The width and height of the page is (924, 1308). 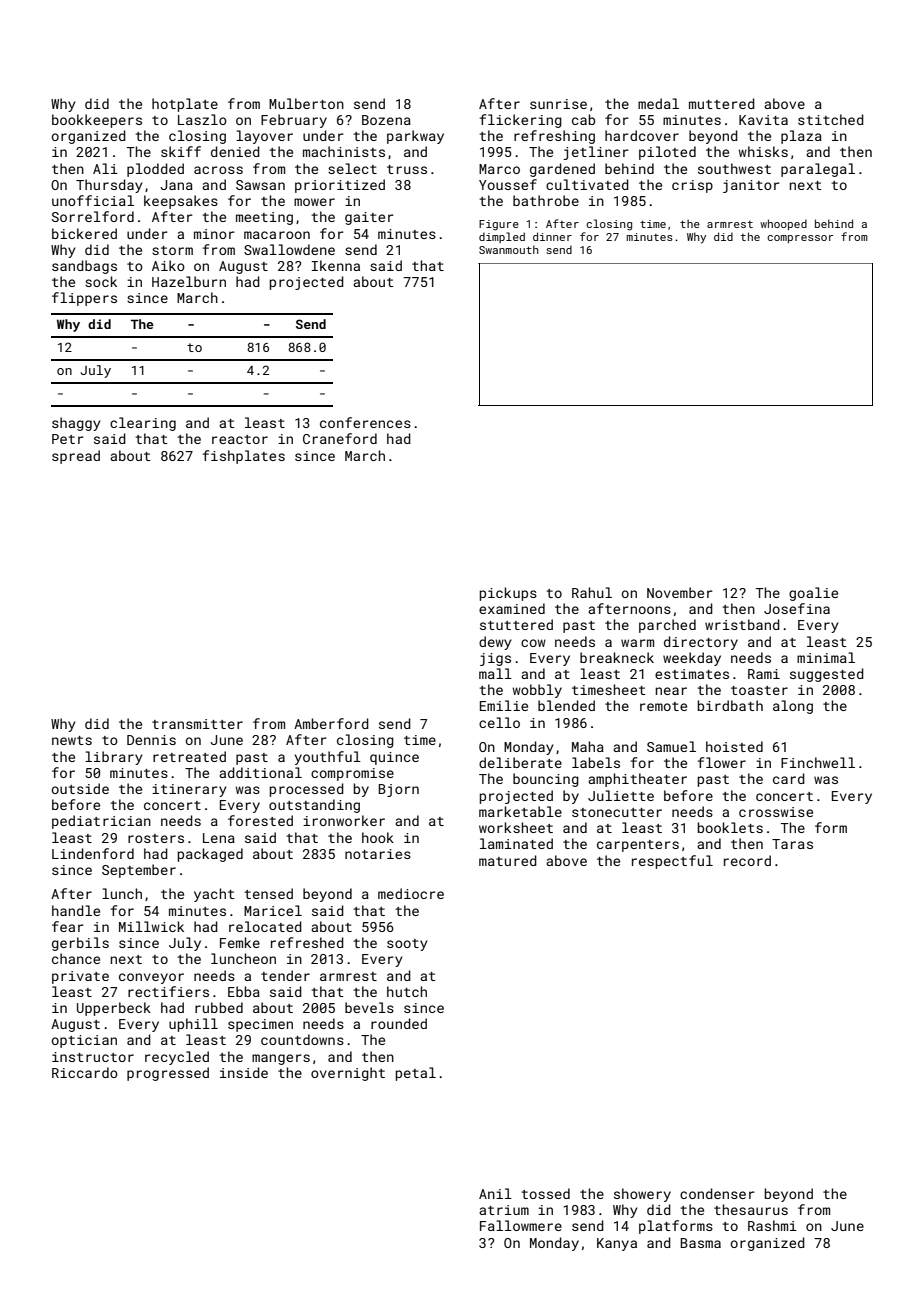 I want to click on whooped, so click(x=783, y=224).
